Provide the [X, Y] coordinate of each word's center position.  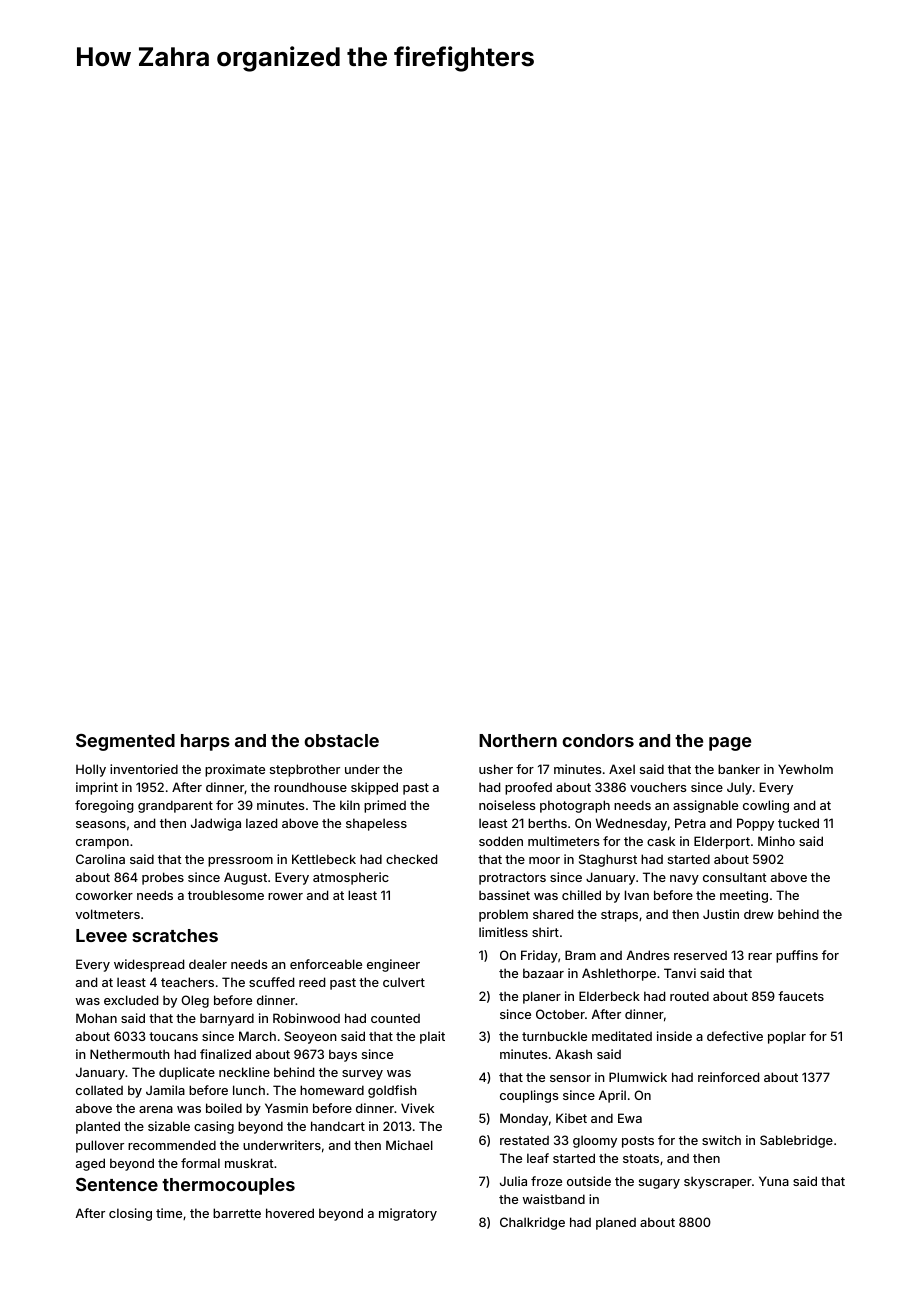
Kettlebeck [324, 859]
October [560, 1014]
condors [598, 740]
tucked [798, 823]
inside [674, 1036]
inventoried [144, 769]
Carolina [100, 859]
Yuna [774, 1181]
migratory [408, 1214]
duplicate [187, 1073]
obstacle [341, 740]
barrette [237, 1213]
